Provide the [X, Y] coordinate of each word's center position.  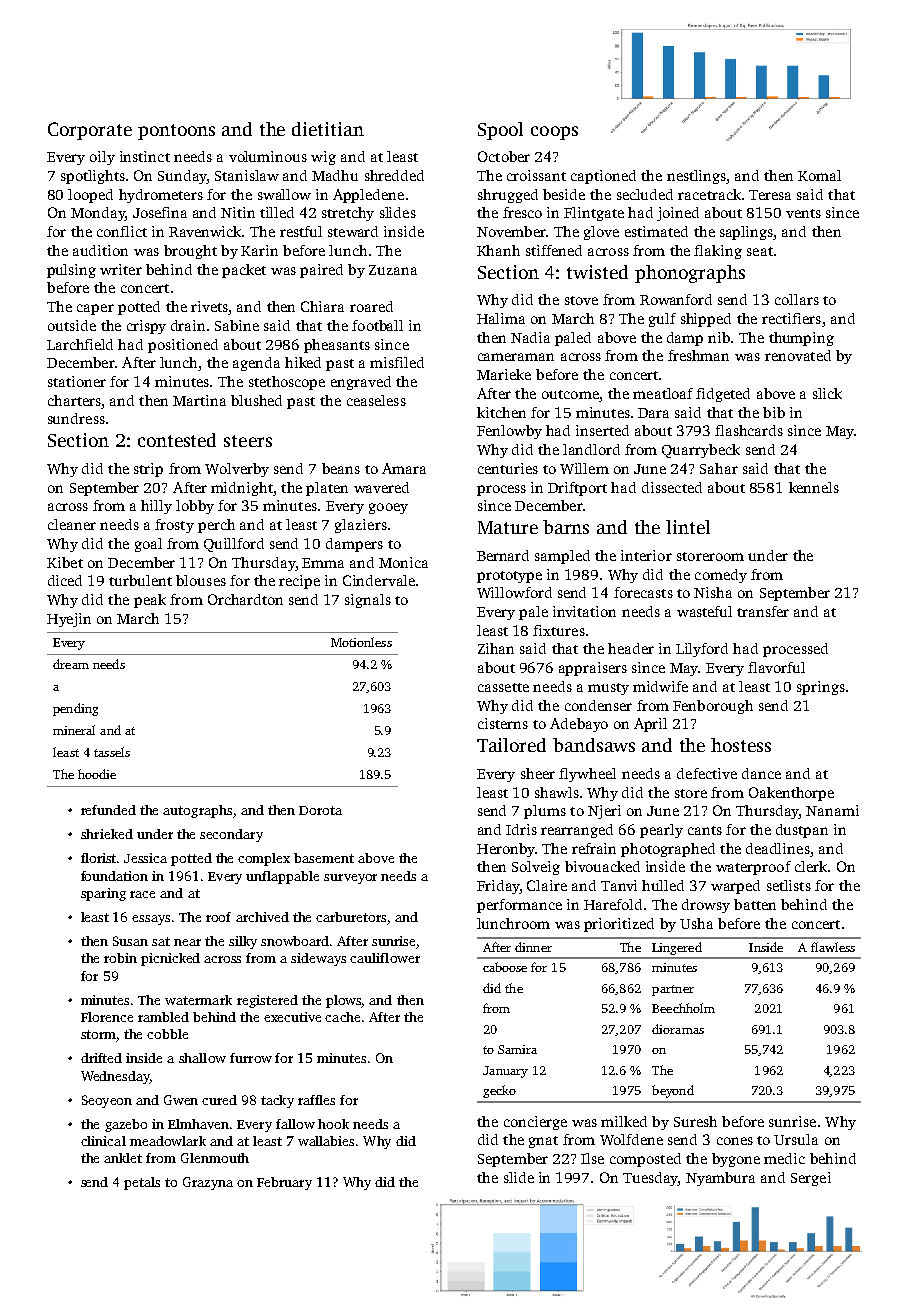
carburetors [351, 917]
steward [353, 231]
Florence [107, 1017]
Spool [500, 131]
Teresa [770, 195]
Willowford [514, 592]
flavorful [776, 667]
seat [760, 251]
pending [75, 709]
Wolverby [237, 470]
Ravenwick [205, 231]
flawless [833, 947]
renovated [798, 355]
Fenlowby [509, 432]
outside [72, 325]
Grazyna [208, 1183]
